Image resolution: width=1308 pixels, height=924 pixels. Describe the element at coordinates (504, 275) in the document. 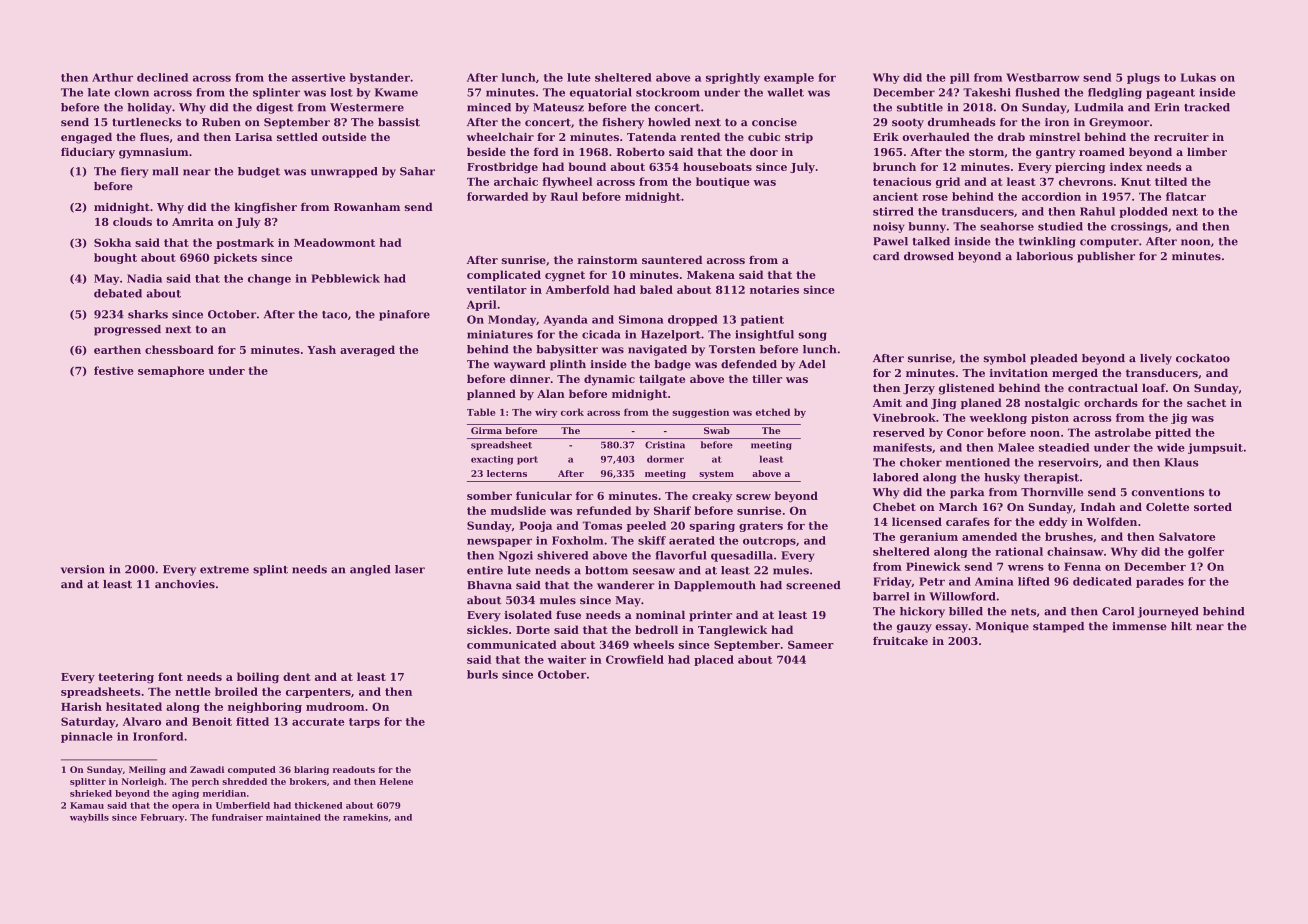

I see `complicated` at that location.
